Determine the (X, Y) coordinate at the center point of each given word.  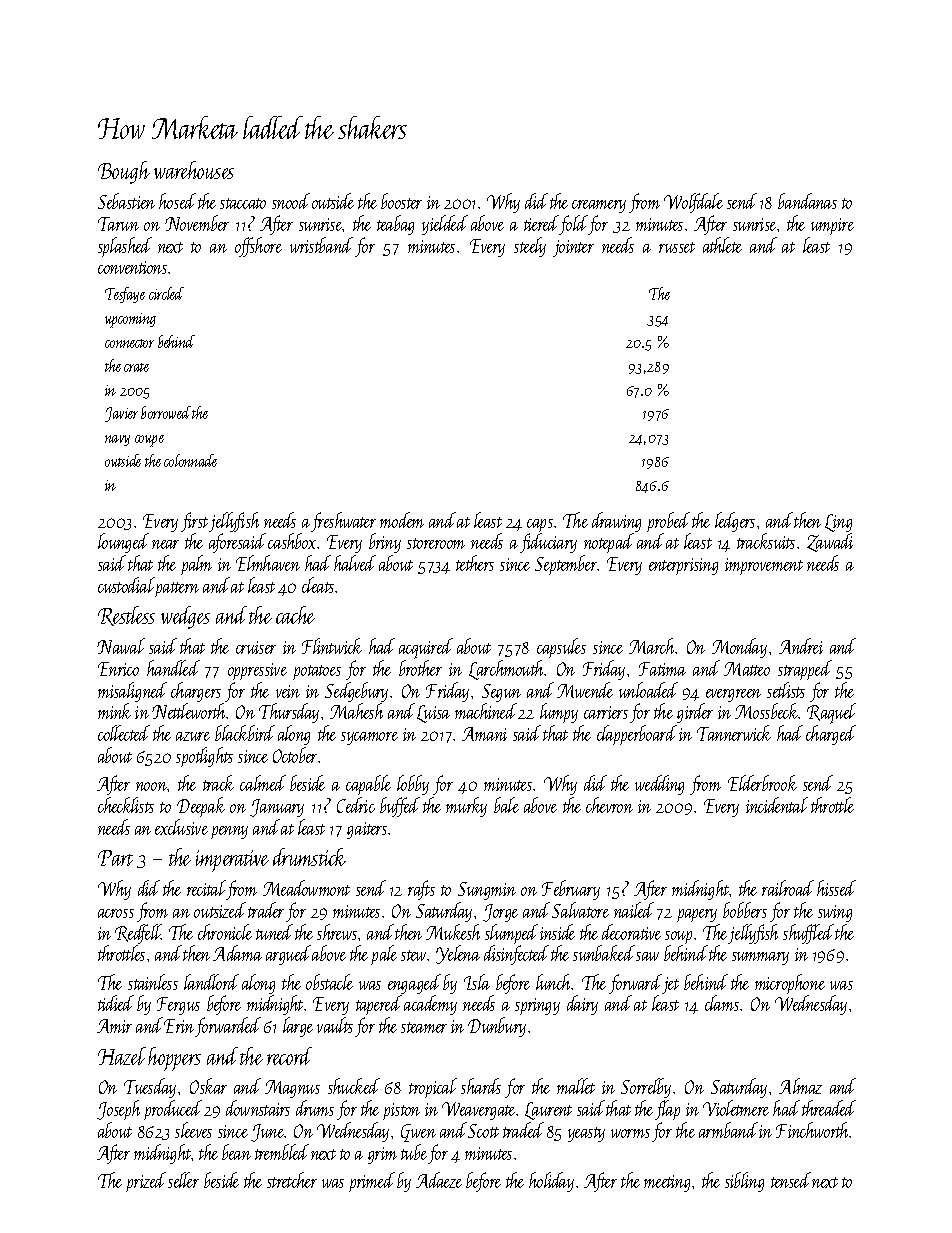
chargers (196, 692)
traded (523, 1130)
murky (466, 807)
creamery (599, 206)
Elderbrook (762, 783)
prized (146, 1182)
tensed (791, 1180)
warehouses (194, 170)
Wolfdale (693, 203)
